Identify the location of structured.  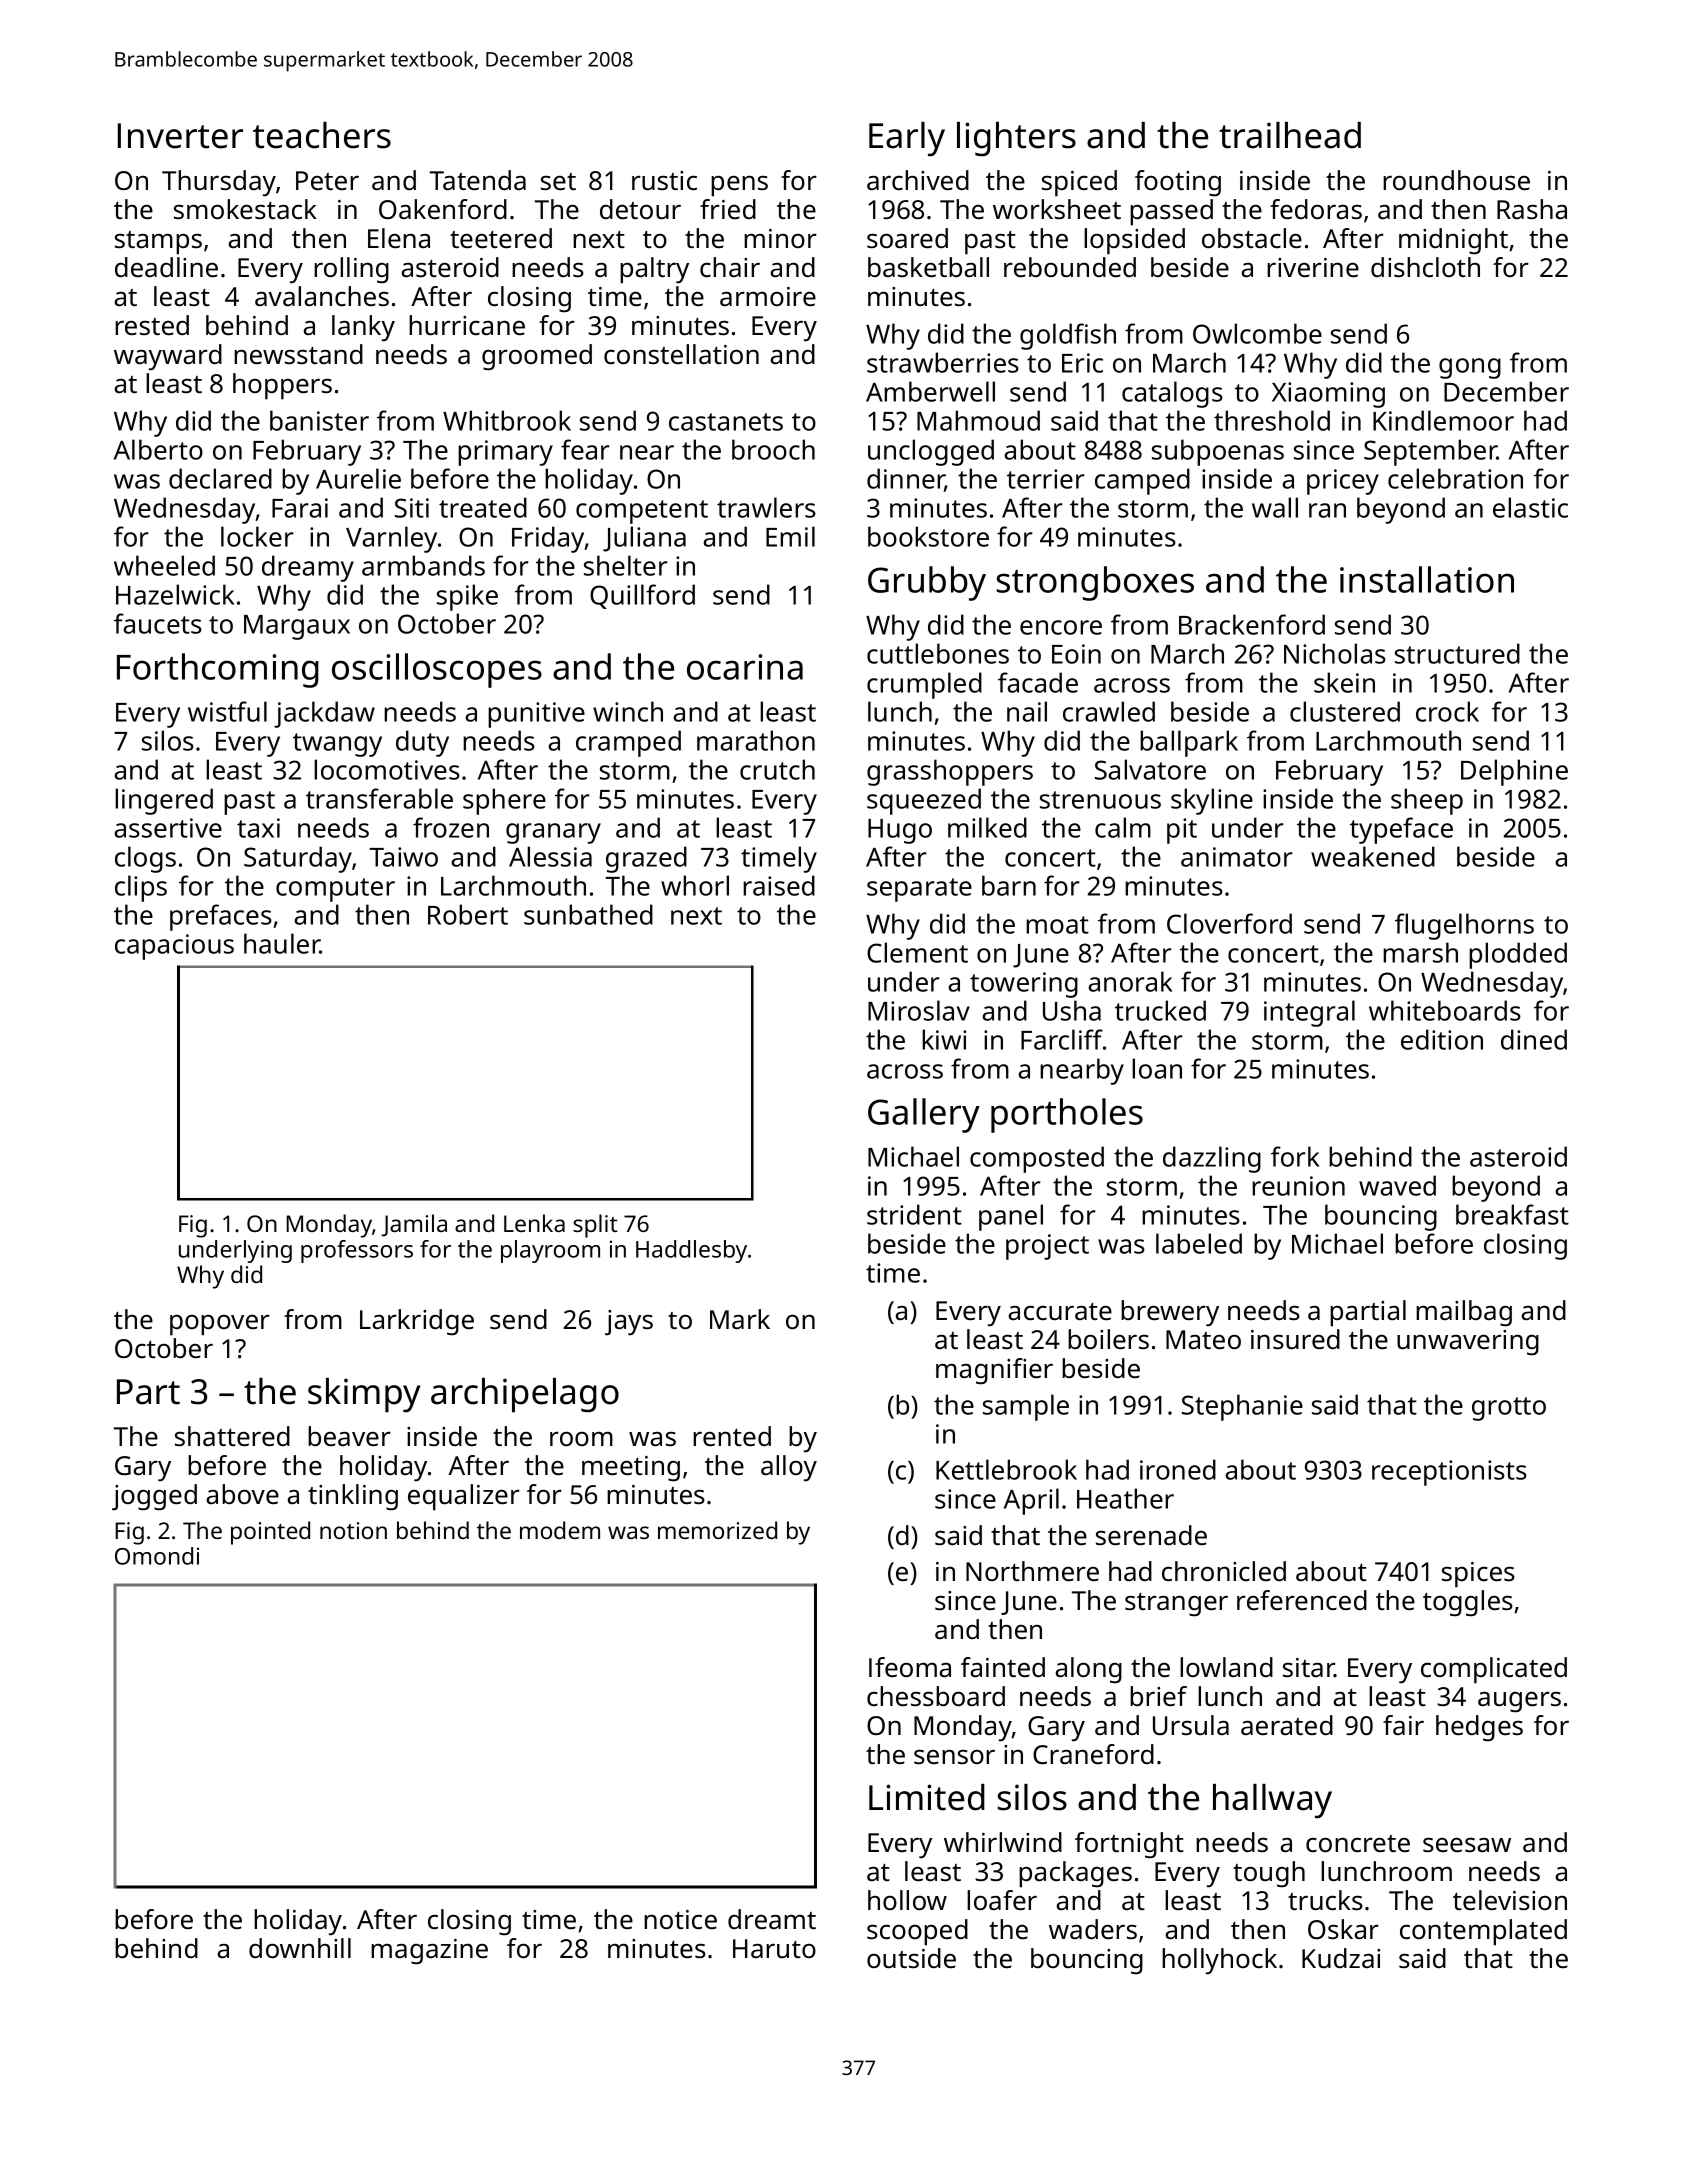
(1457, 653).
